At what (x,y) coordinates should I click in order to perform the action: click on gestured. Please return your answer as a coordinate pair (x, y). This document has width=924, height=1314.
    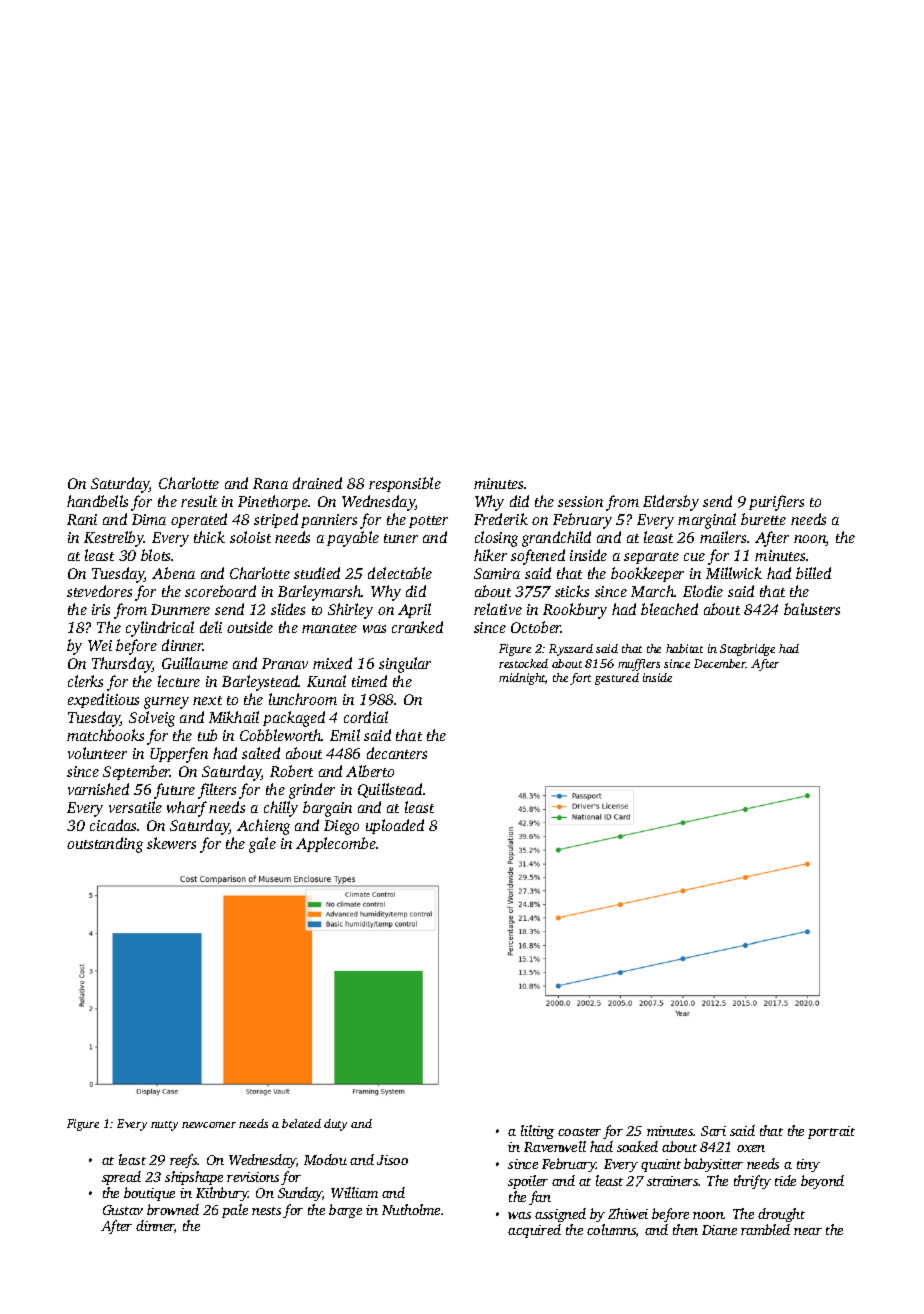
    Looking at the image, I should click on (617, 679).
